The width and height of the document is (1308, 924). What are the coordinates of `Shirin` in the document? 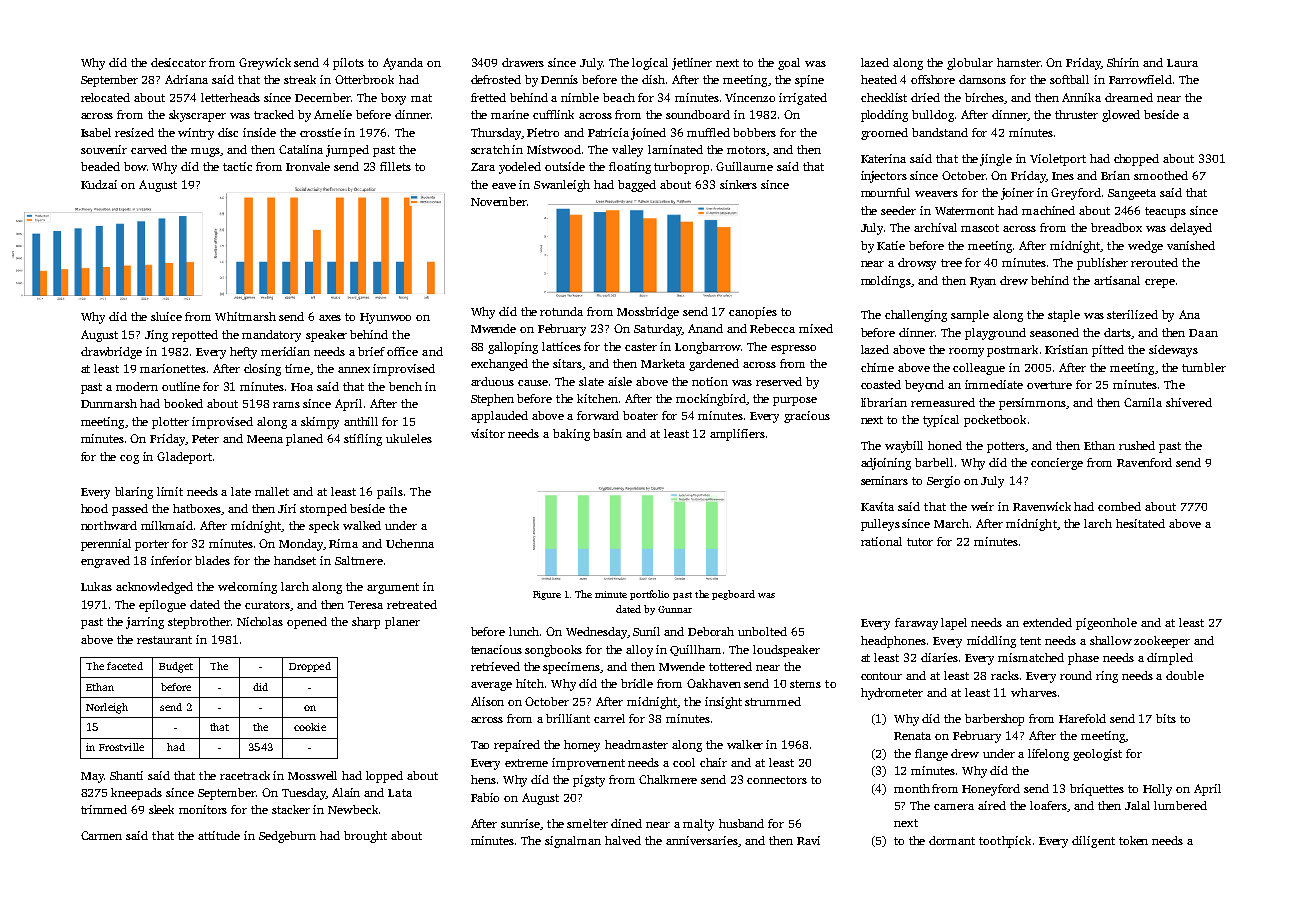 It's located at (1123, 62).
